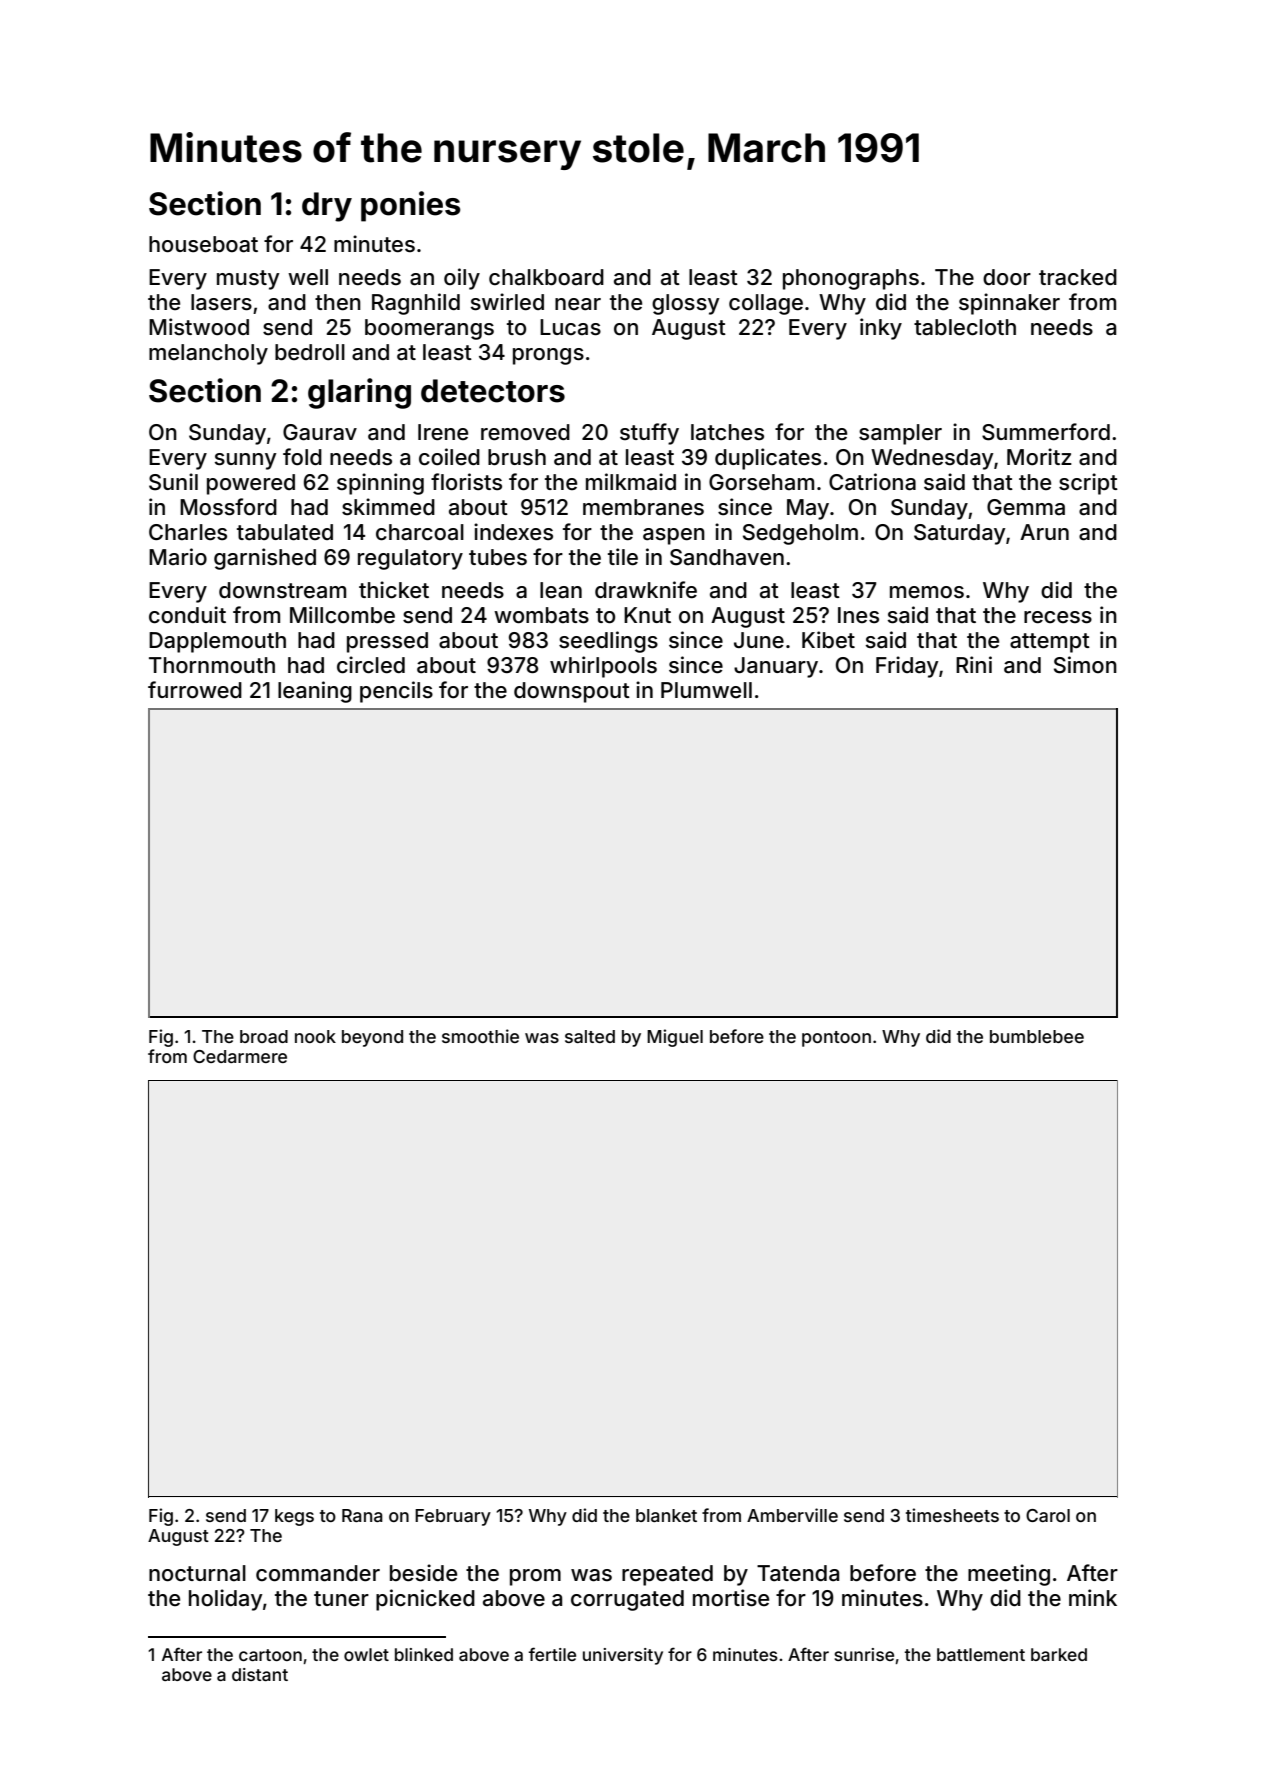  What do you see at coordinates (952, 1515) in the page?
I see `timesheets` at bounding box center [952, 1515].
